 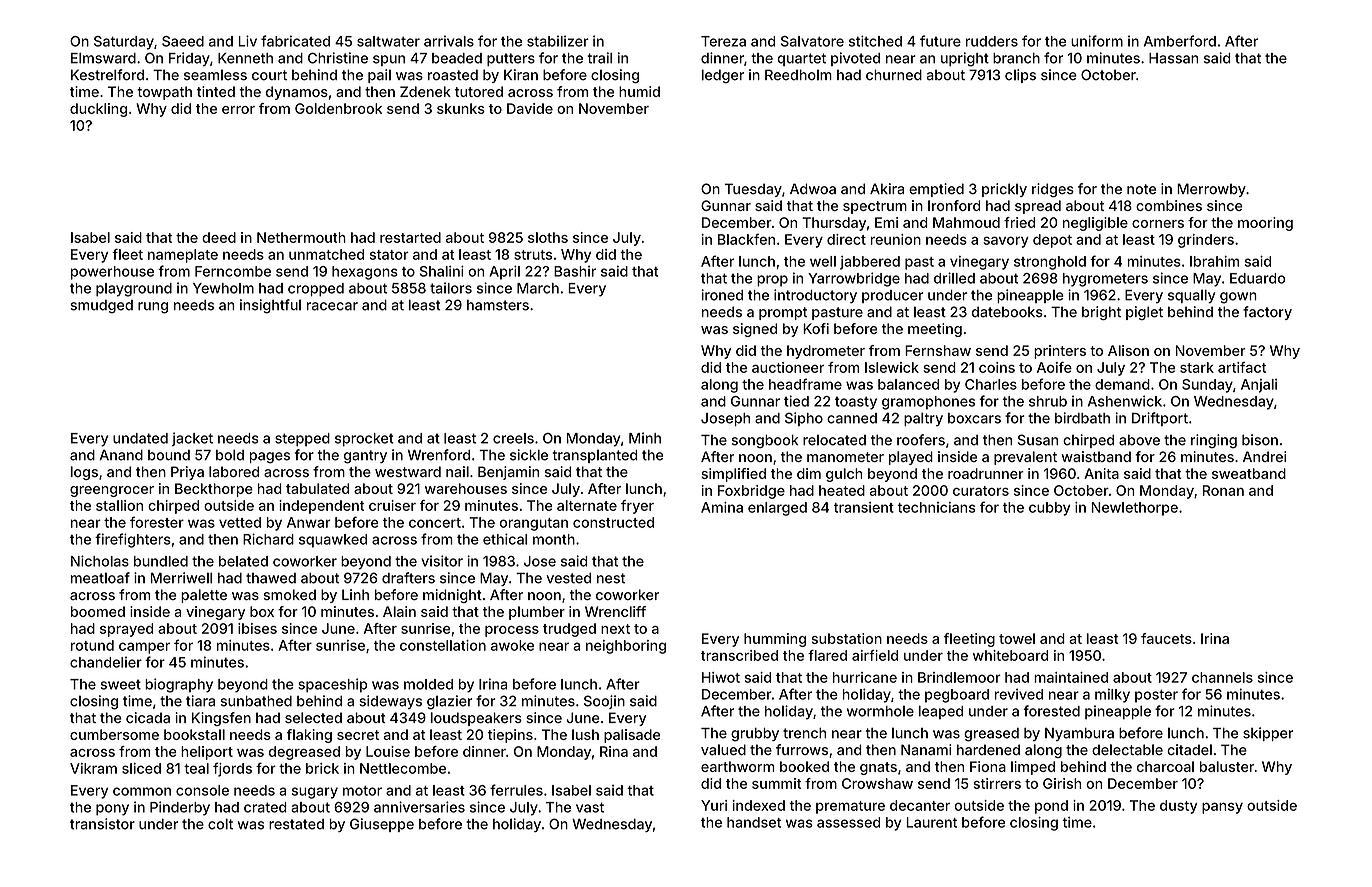 I want to click on handset, so click(x=754, y=822).
